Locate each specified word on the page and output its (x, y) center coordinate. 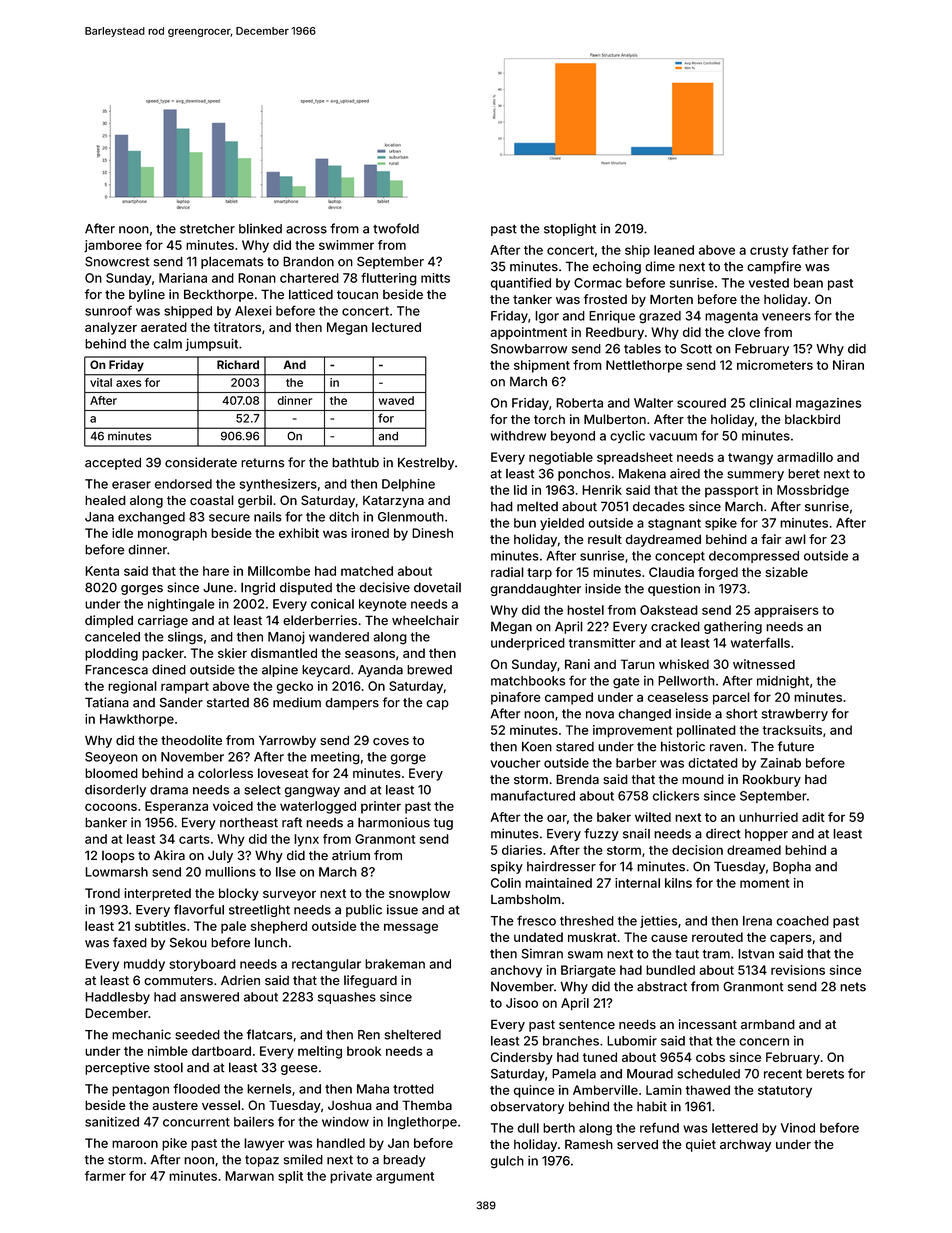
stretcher (207, 229)
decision (697, 850)
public (364, 911)
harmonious (394, 822)
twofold (396, 228)
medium (297, 702)
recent (783, 1074)
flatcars (270, 1034)
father (810, 250)
